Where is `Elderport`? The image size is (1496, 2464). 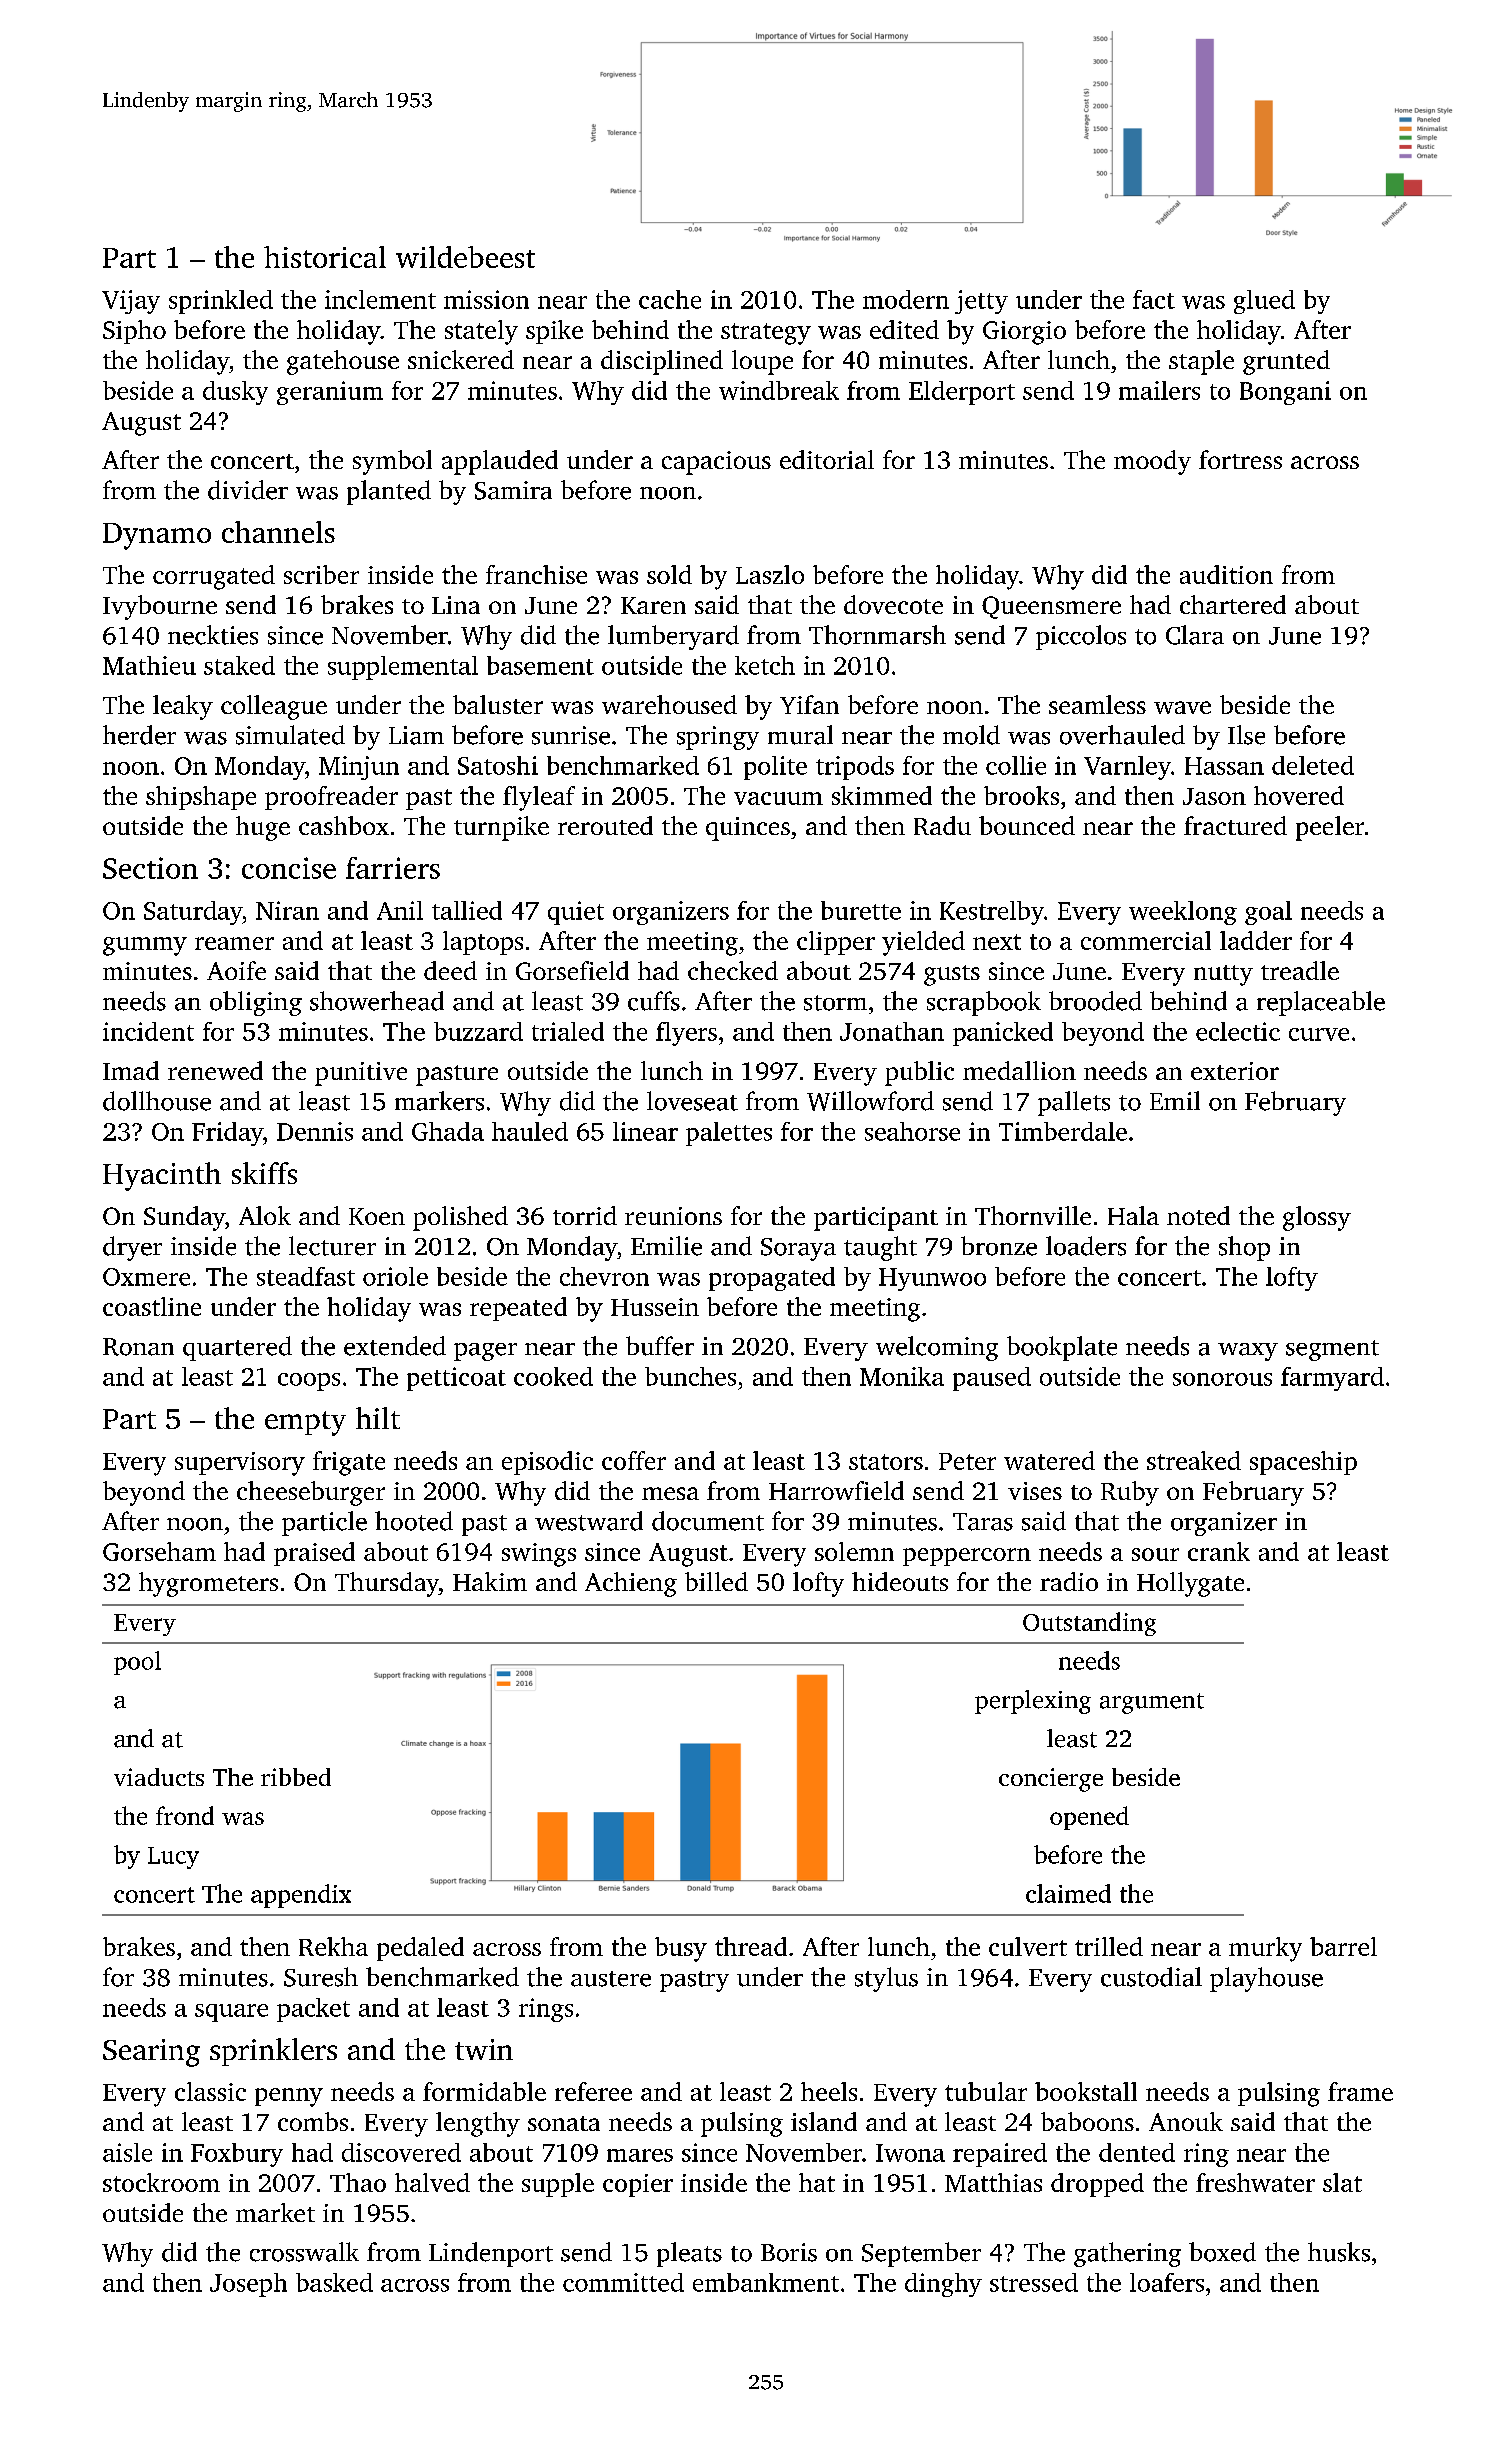 Elderport is located at coordinates (962, 393).
